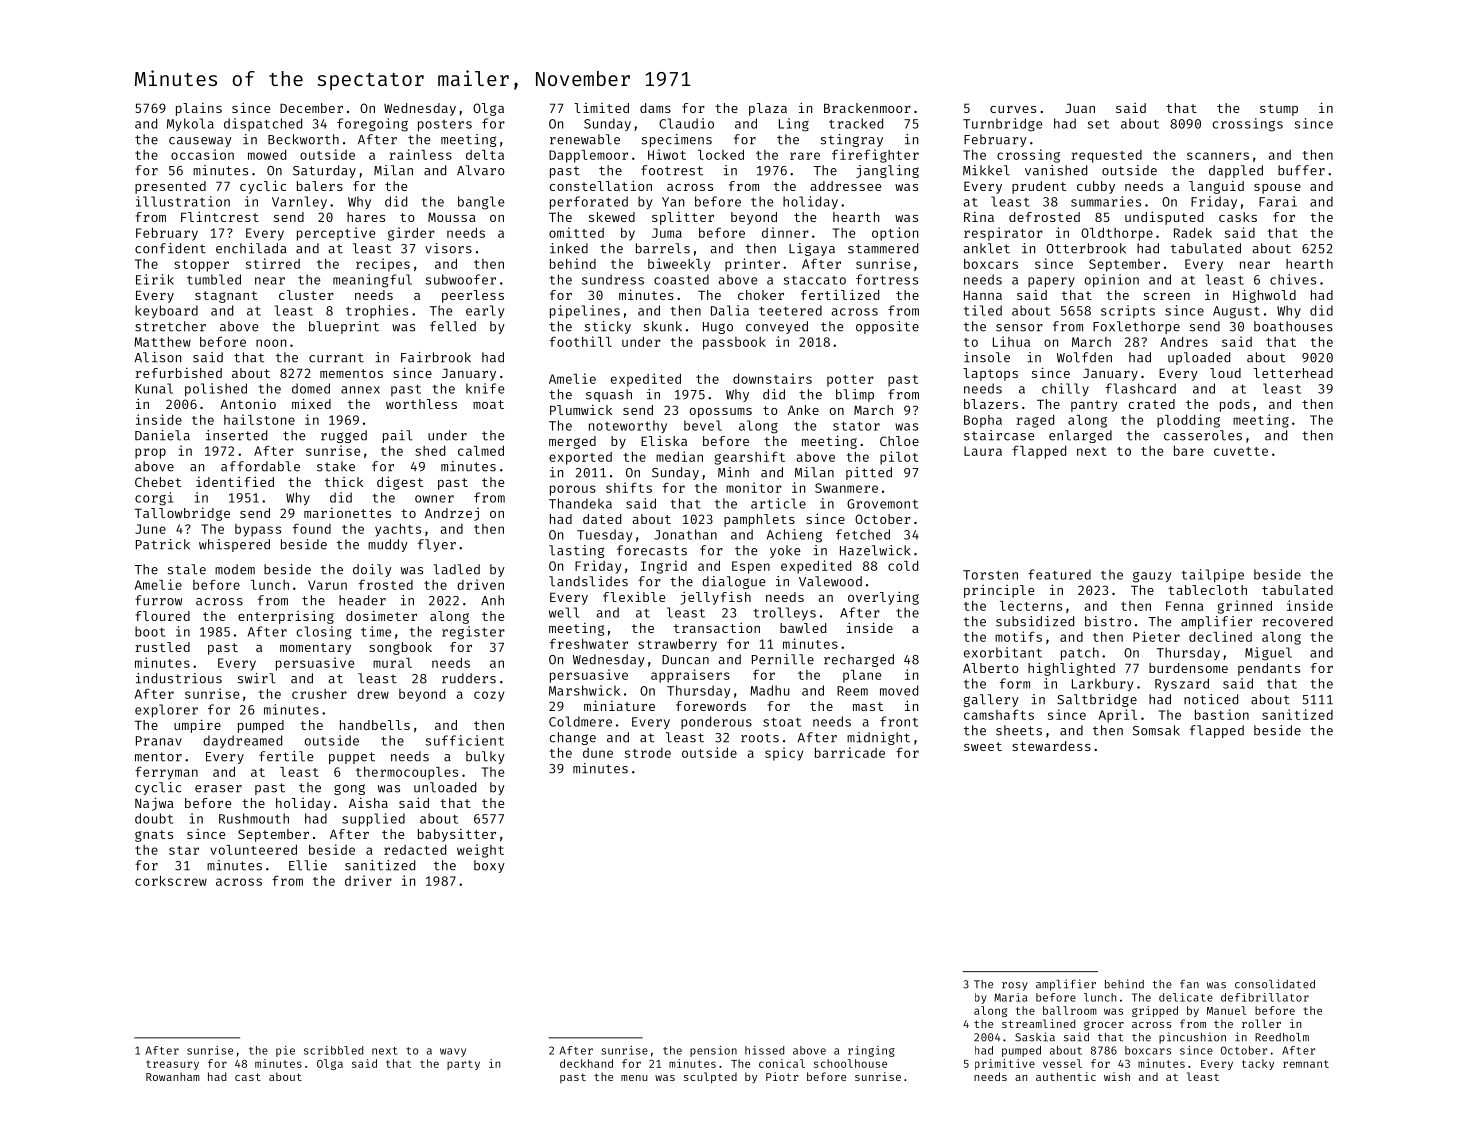 The height and width of the screenshot is (1134, 1468). Describe the element at coordinates (236, 435) in the screenshot. I see `inserted` at that location.
